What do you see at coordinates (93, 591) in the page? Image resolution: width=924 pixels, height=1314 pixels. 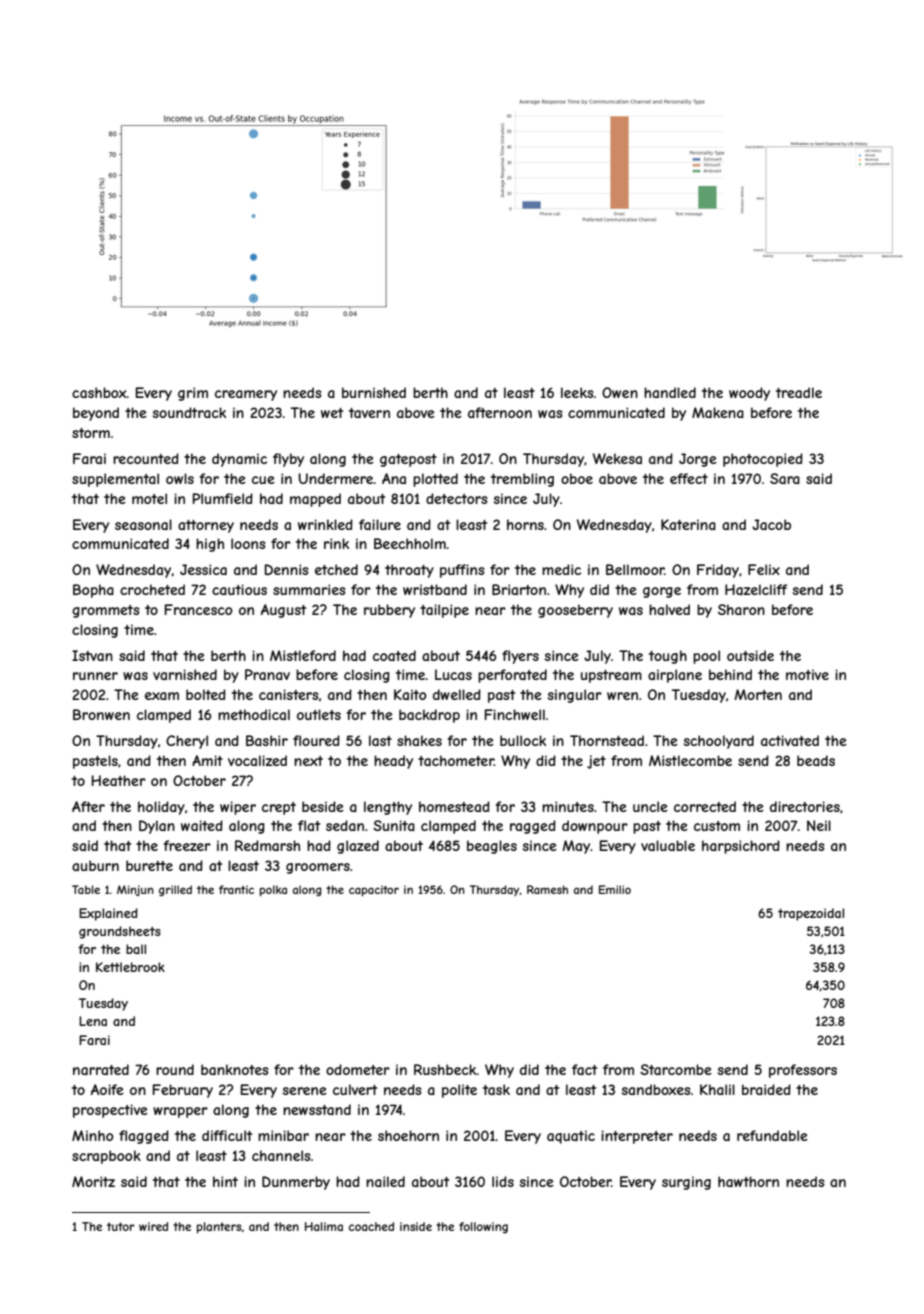 I see `Bopha` at bounding box center [93, 591].
